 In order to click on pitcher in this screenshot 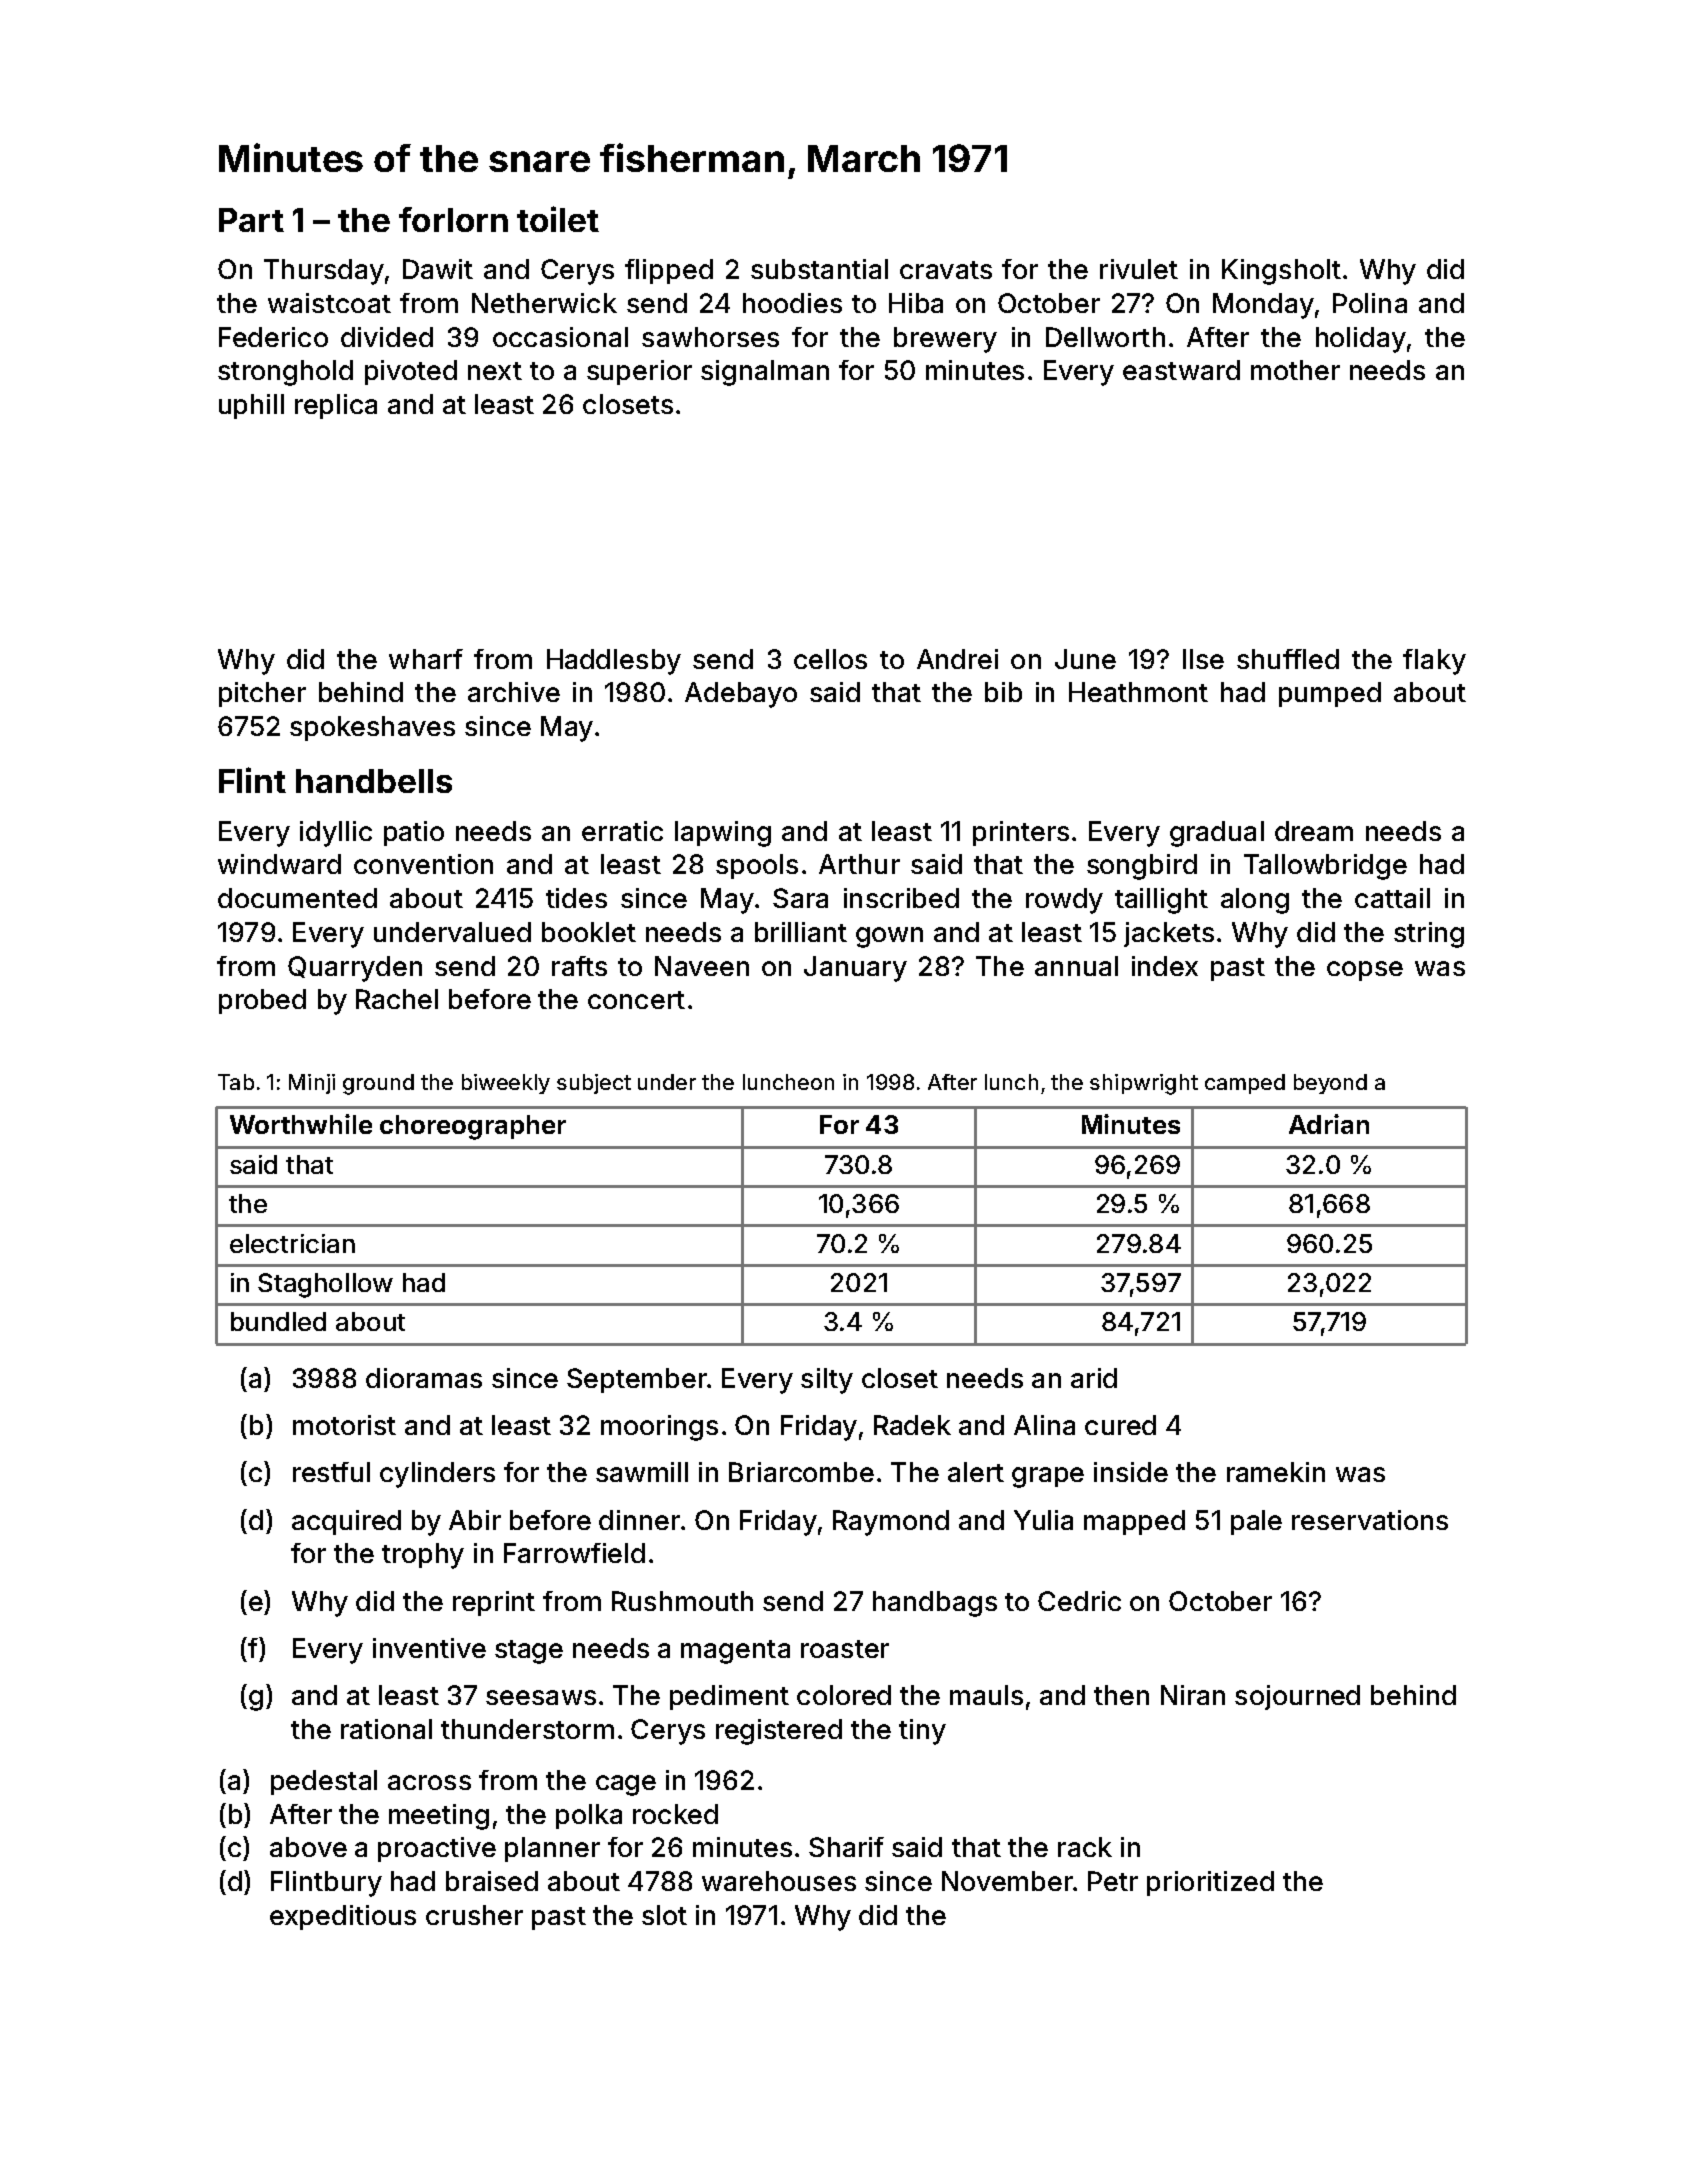, I will do `click(262, 694)`.
